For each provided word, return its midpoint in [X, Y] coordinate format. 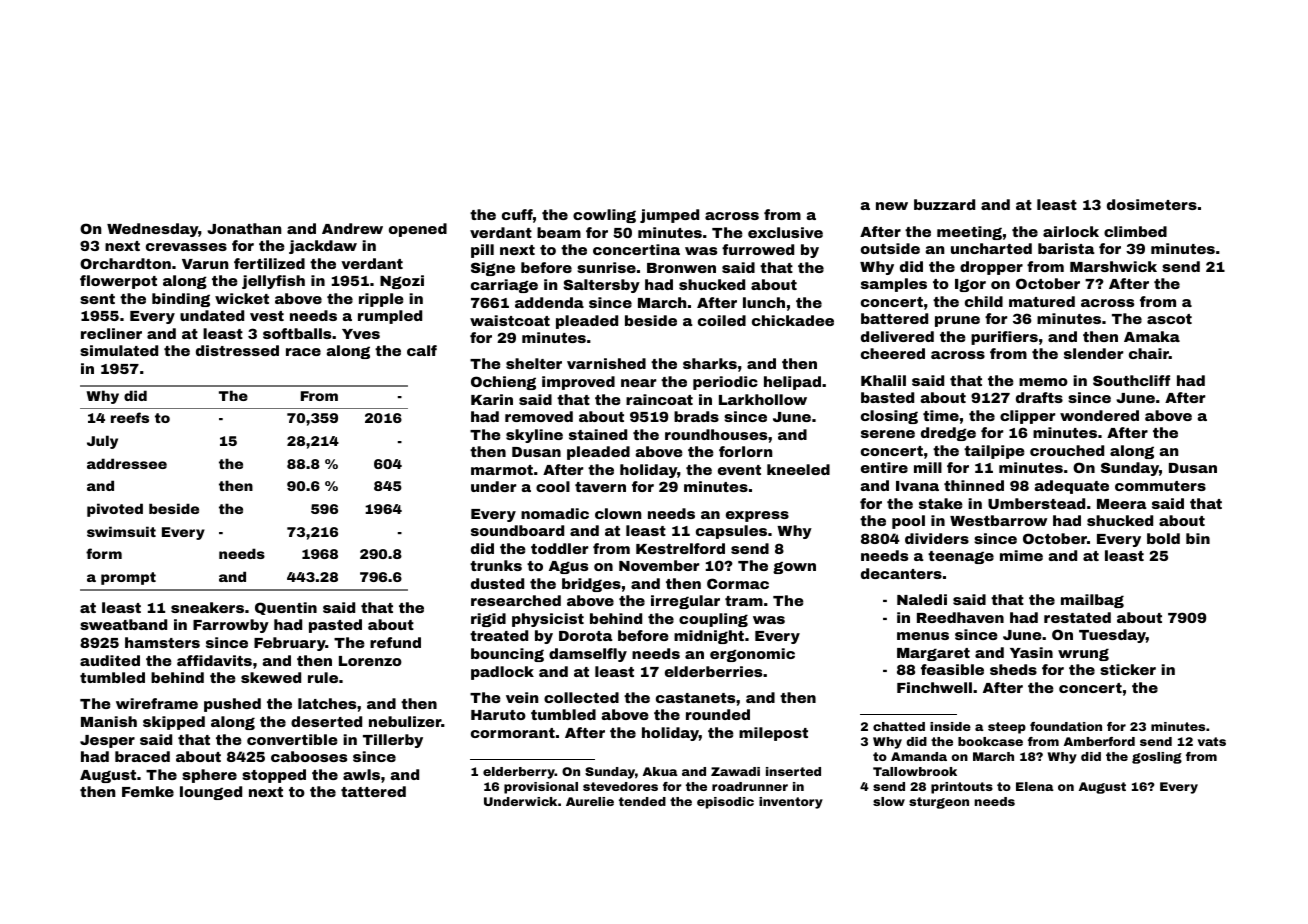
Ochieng [503, 383]
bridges [591, 585]
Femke [148, 791]
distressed [237, 350]
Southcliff [1131, 380]
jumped [669, 216]
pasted [335, 626]
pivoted [115, 510]
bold [1163, 538]
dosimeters [1152, 204]
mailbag [1092, 601]
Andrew [352, 228]
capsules [731, 532]
